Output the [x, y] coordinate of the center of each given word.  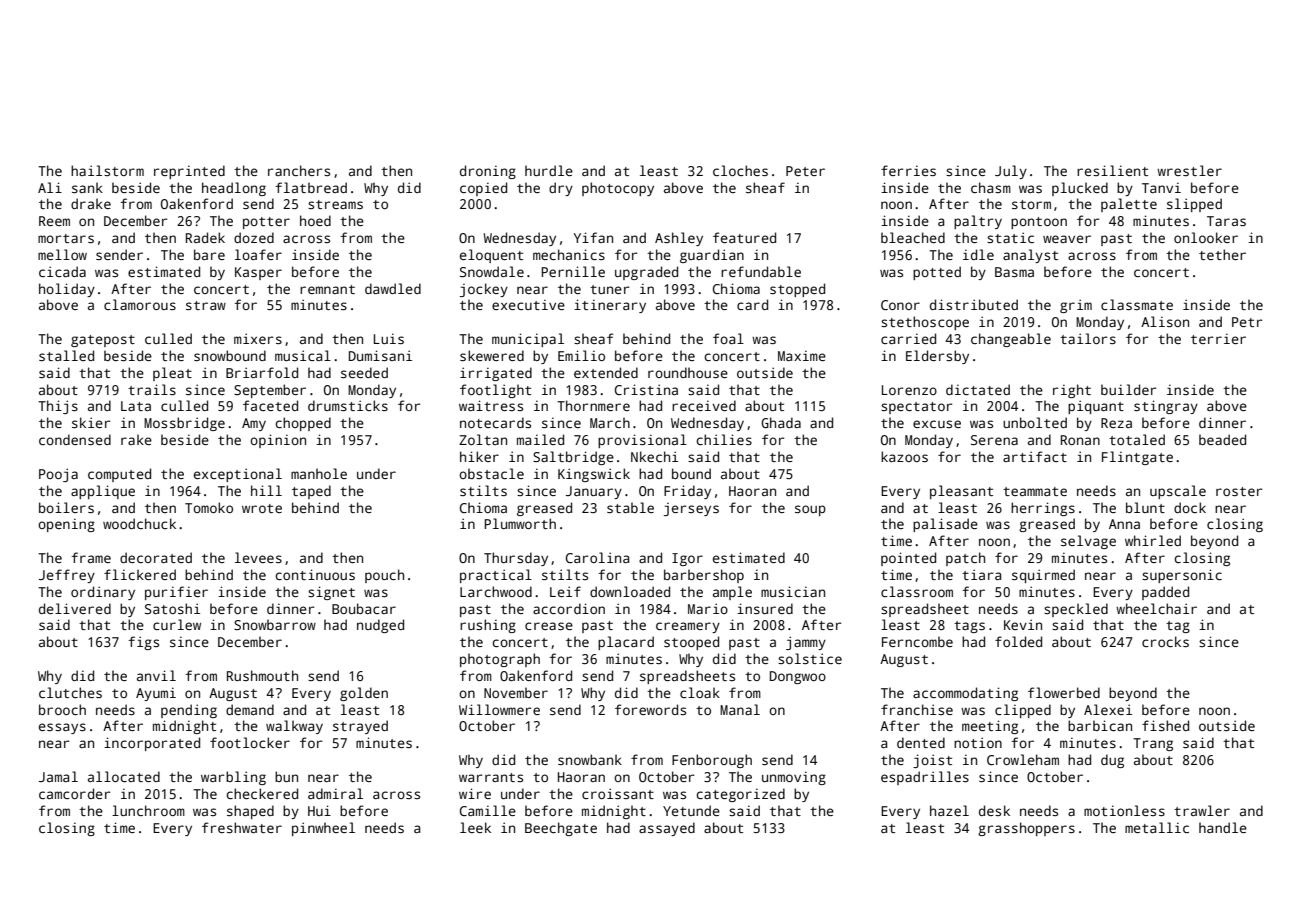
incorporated [152, 744]
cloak [700, 692]
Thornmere [593, 405]
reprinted [189, 172]
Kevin [1023, 624]
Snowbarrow [275, 624]
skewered [492, 355]
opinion [278, 441]
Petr [1247, 322]
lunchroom [148, 810]
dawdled [393, 288]
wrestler [1189, 170]
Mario [708, 608]
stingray [1166, 407]
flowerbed [1064, 692]
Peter [805, 171]
